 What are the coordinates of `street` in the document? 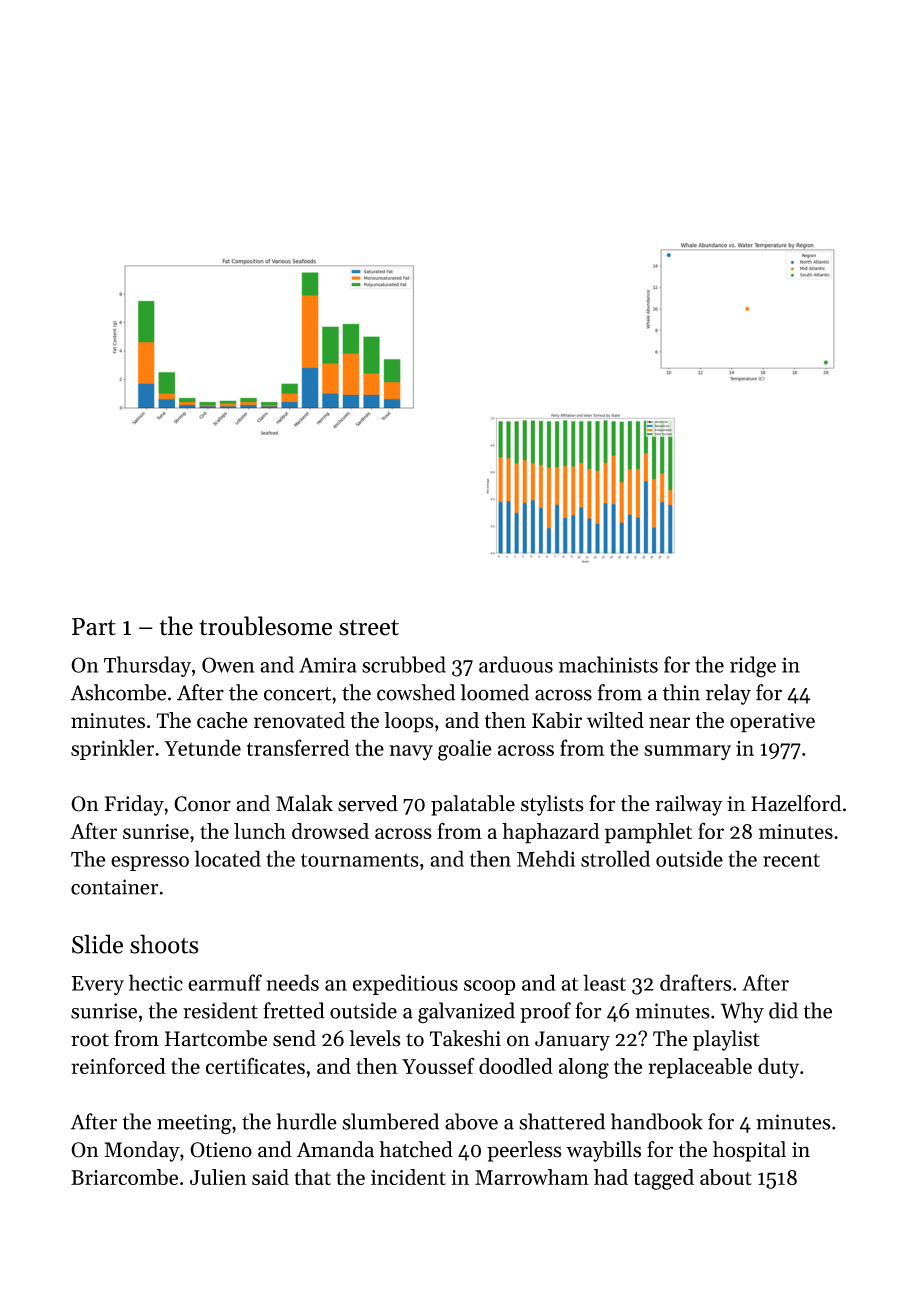 It's located at (369, 627).
